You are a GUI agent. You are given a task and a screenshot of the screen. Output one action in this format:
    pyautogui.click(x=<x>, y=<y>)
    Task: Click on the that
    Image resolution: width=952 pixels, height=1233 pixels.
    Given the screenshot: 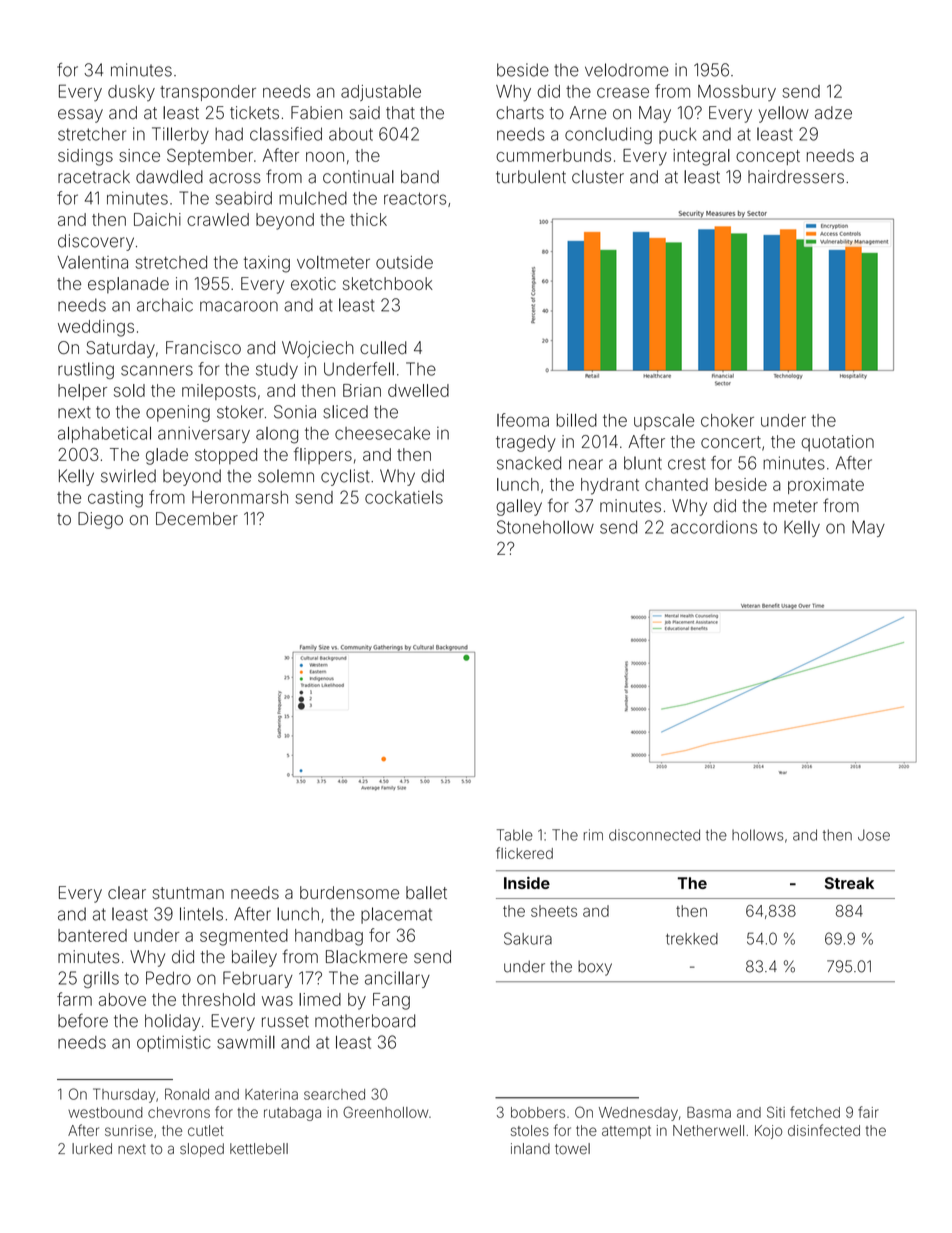 What is the action you would take?
    pyautogui.click(x=400, y=112)
